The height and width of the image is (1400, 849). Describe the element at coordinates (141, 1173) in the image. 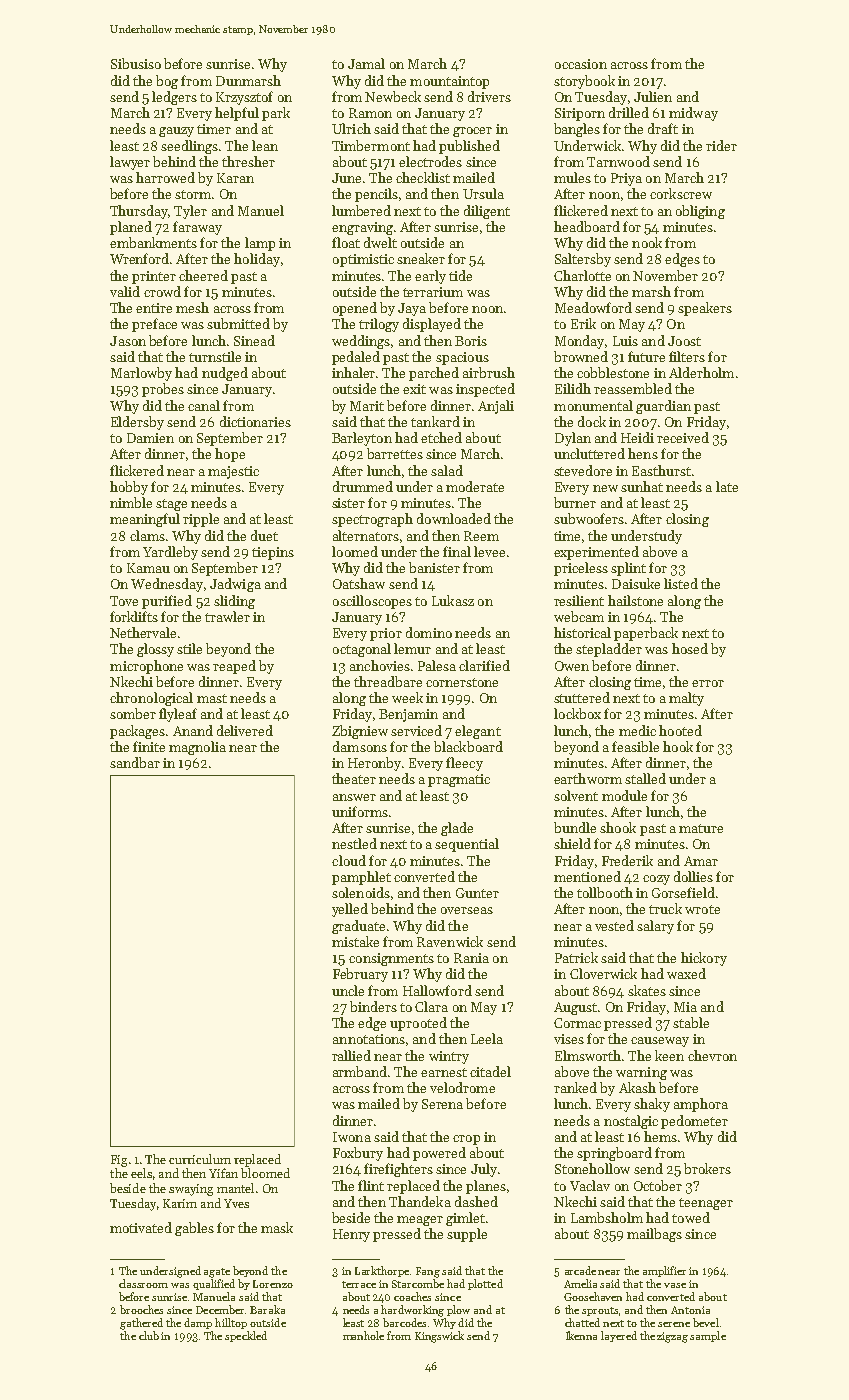

I see `eels` at that location.
